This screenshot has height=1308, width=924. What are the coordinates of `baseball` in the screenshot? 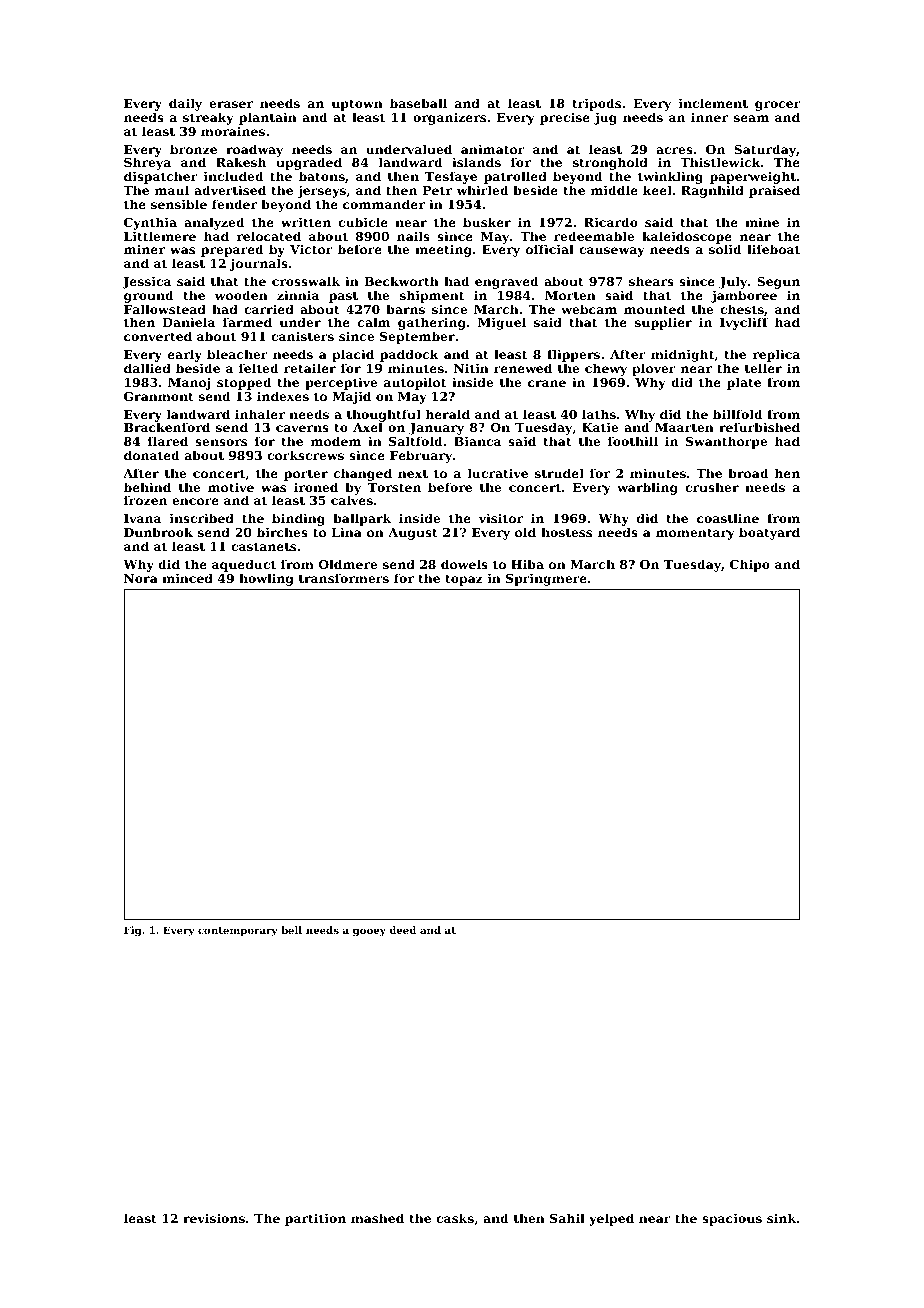 It's located at (418, 103).
